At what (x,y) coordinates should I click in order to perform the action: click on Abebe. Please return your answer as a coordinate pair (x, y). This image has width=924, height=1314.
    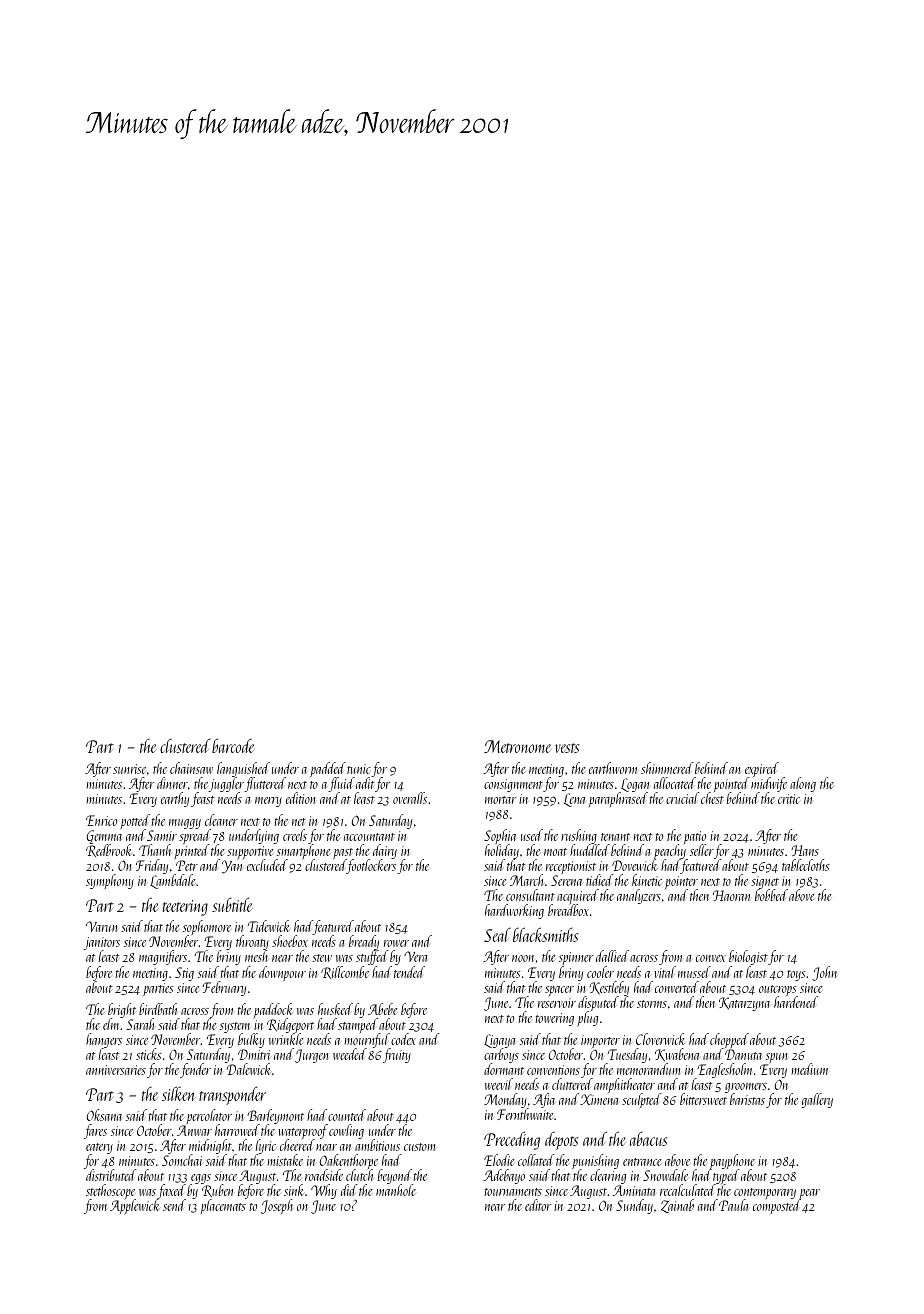
    Looking at the image, I should click on (382, 1009).
